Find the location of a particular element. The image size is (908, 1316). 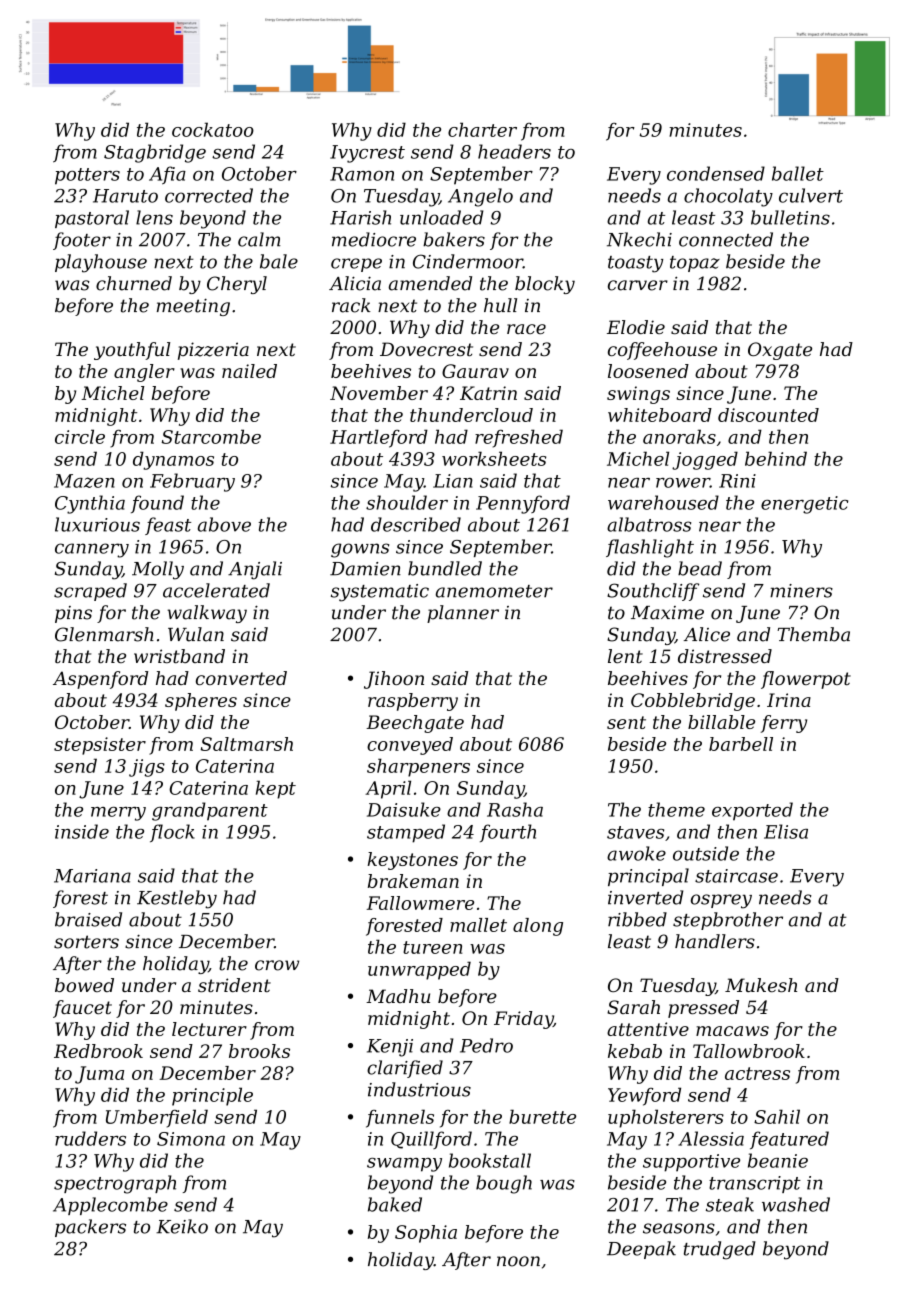

circle is located at coordinates (80, 436).
